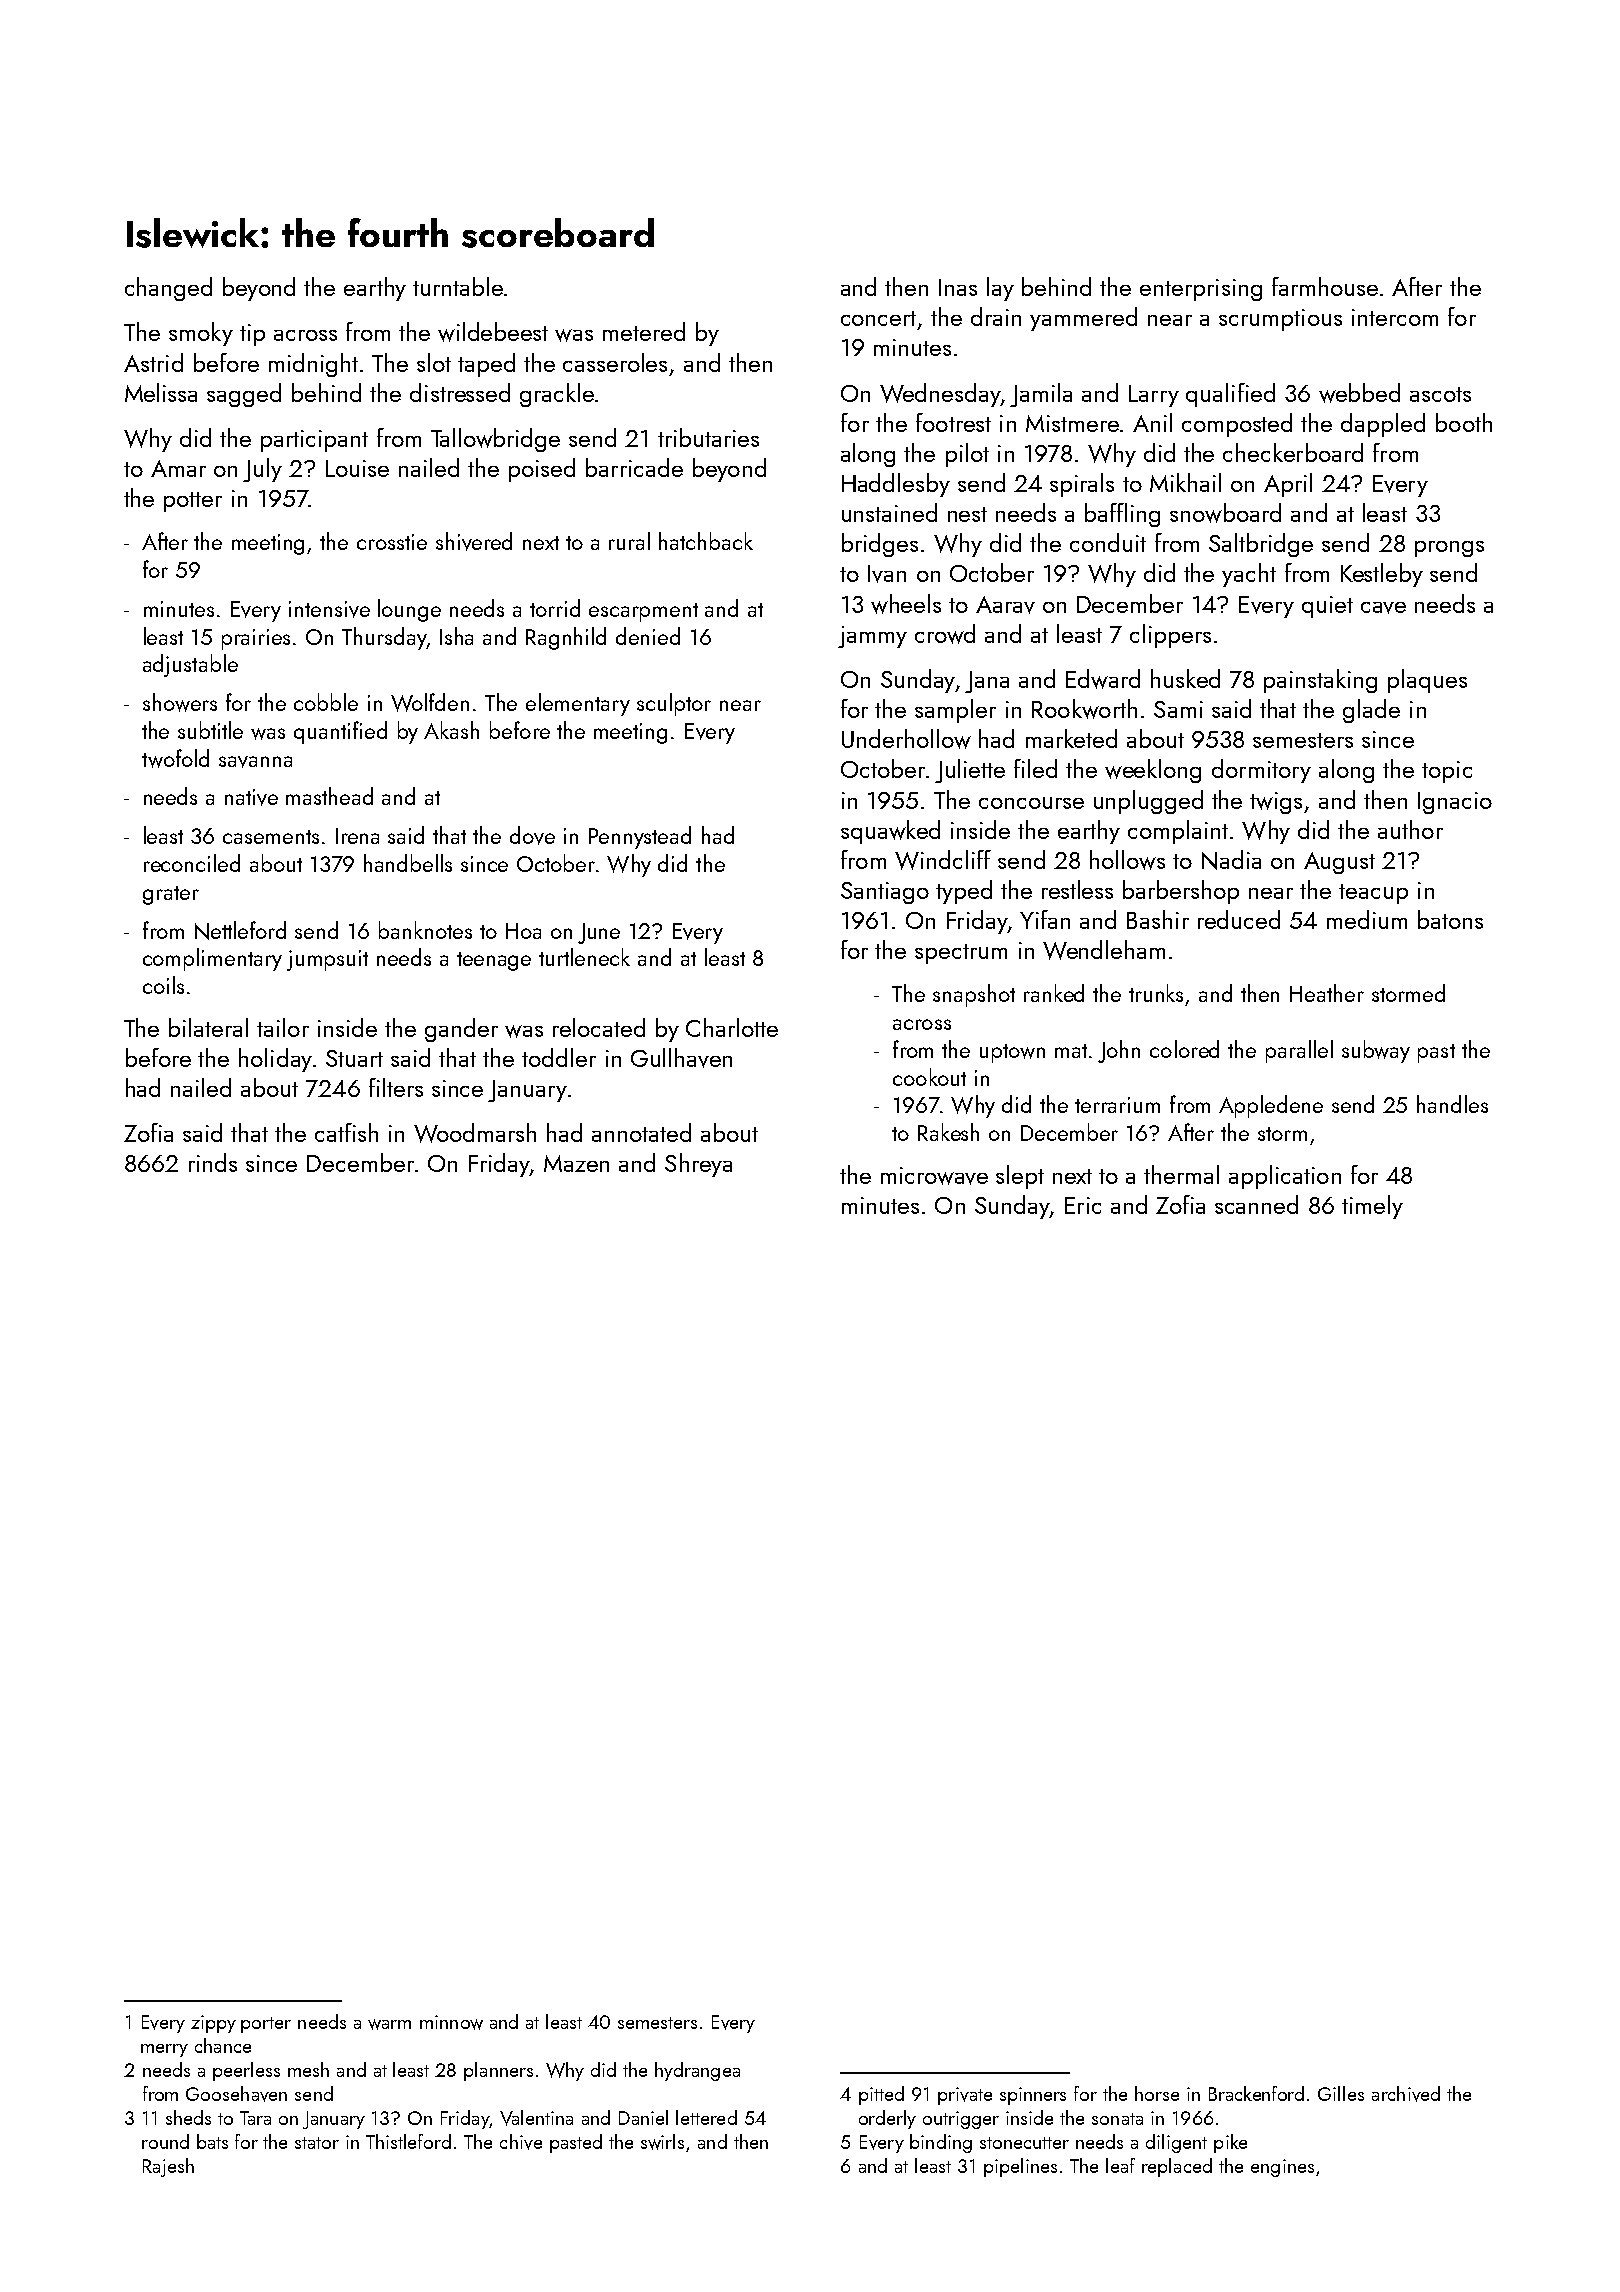 The width and height of the screenshot is (1620, 2292). What do you see at coordinates (1256, 2093) in the screenshot?
I see `Brackenford` at bounding box center [1256, 2093].
